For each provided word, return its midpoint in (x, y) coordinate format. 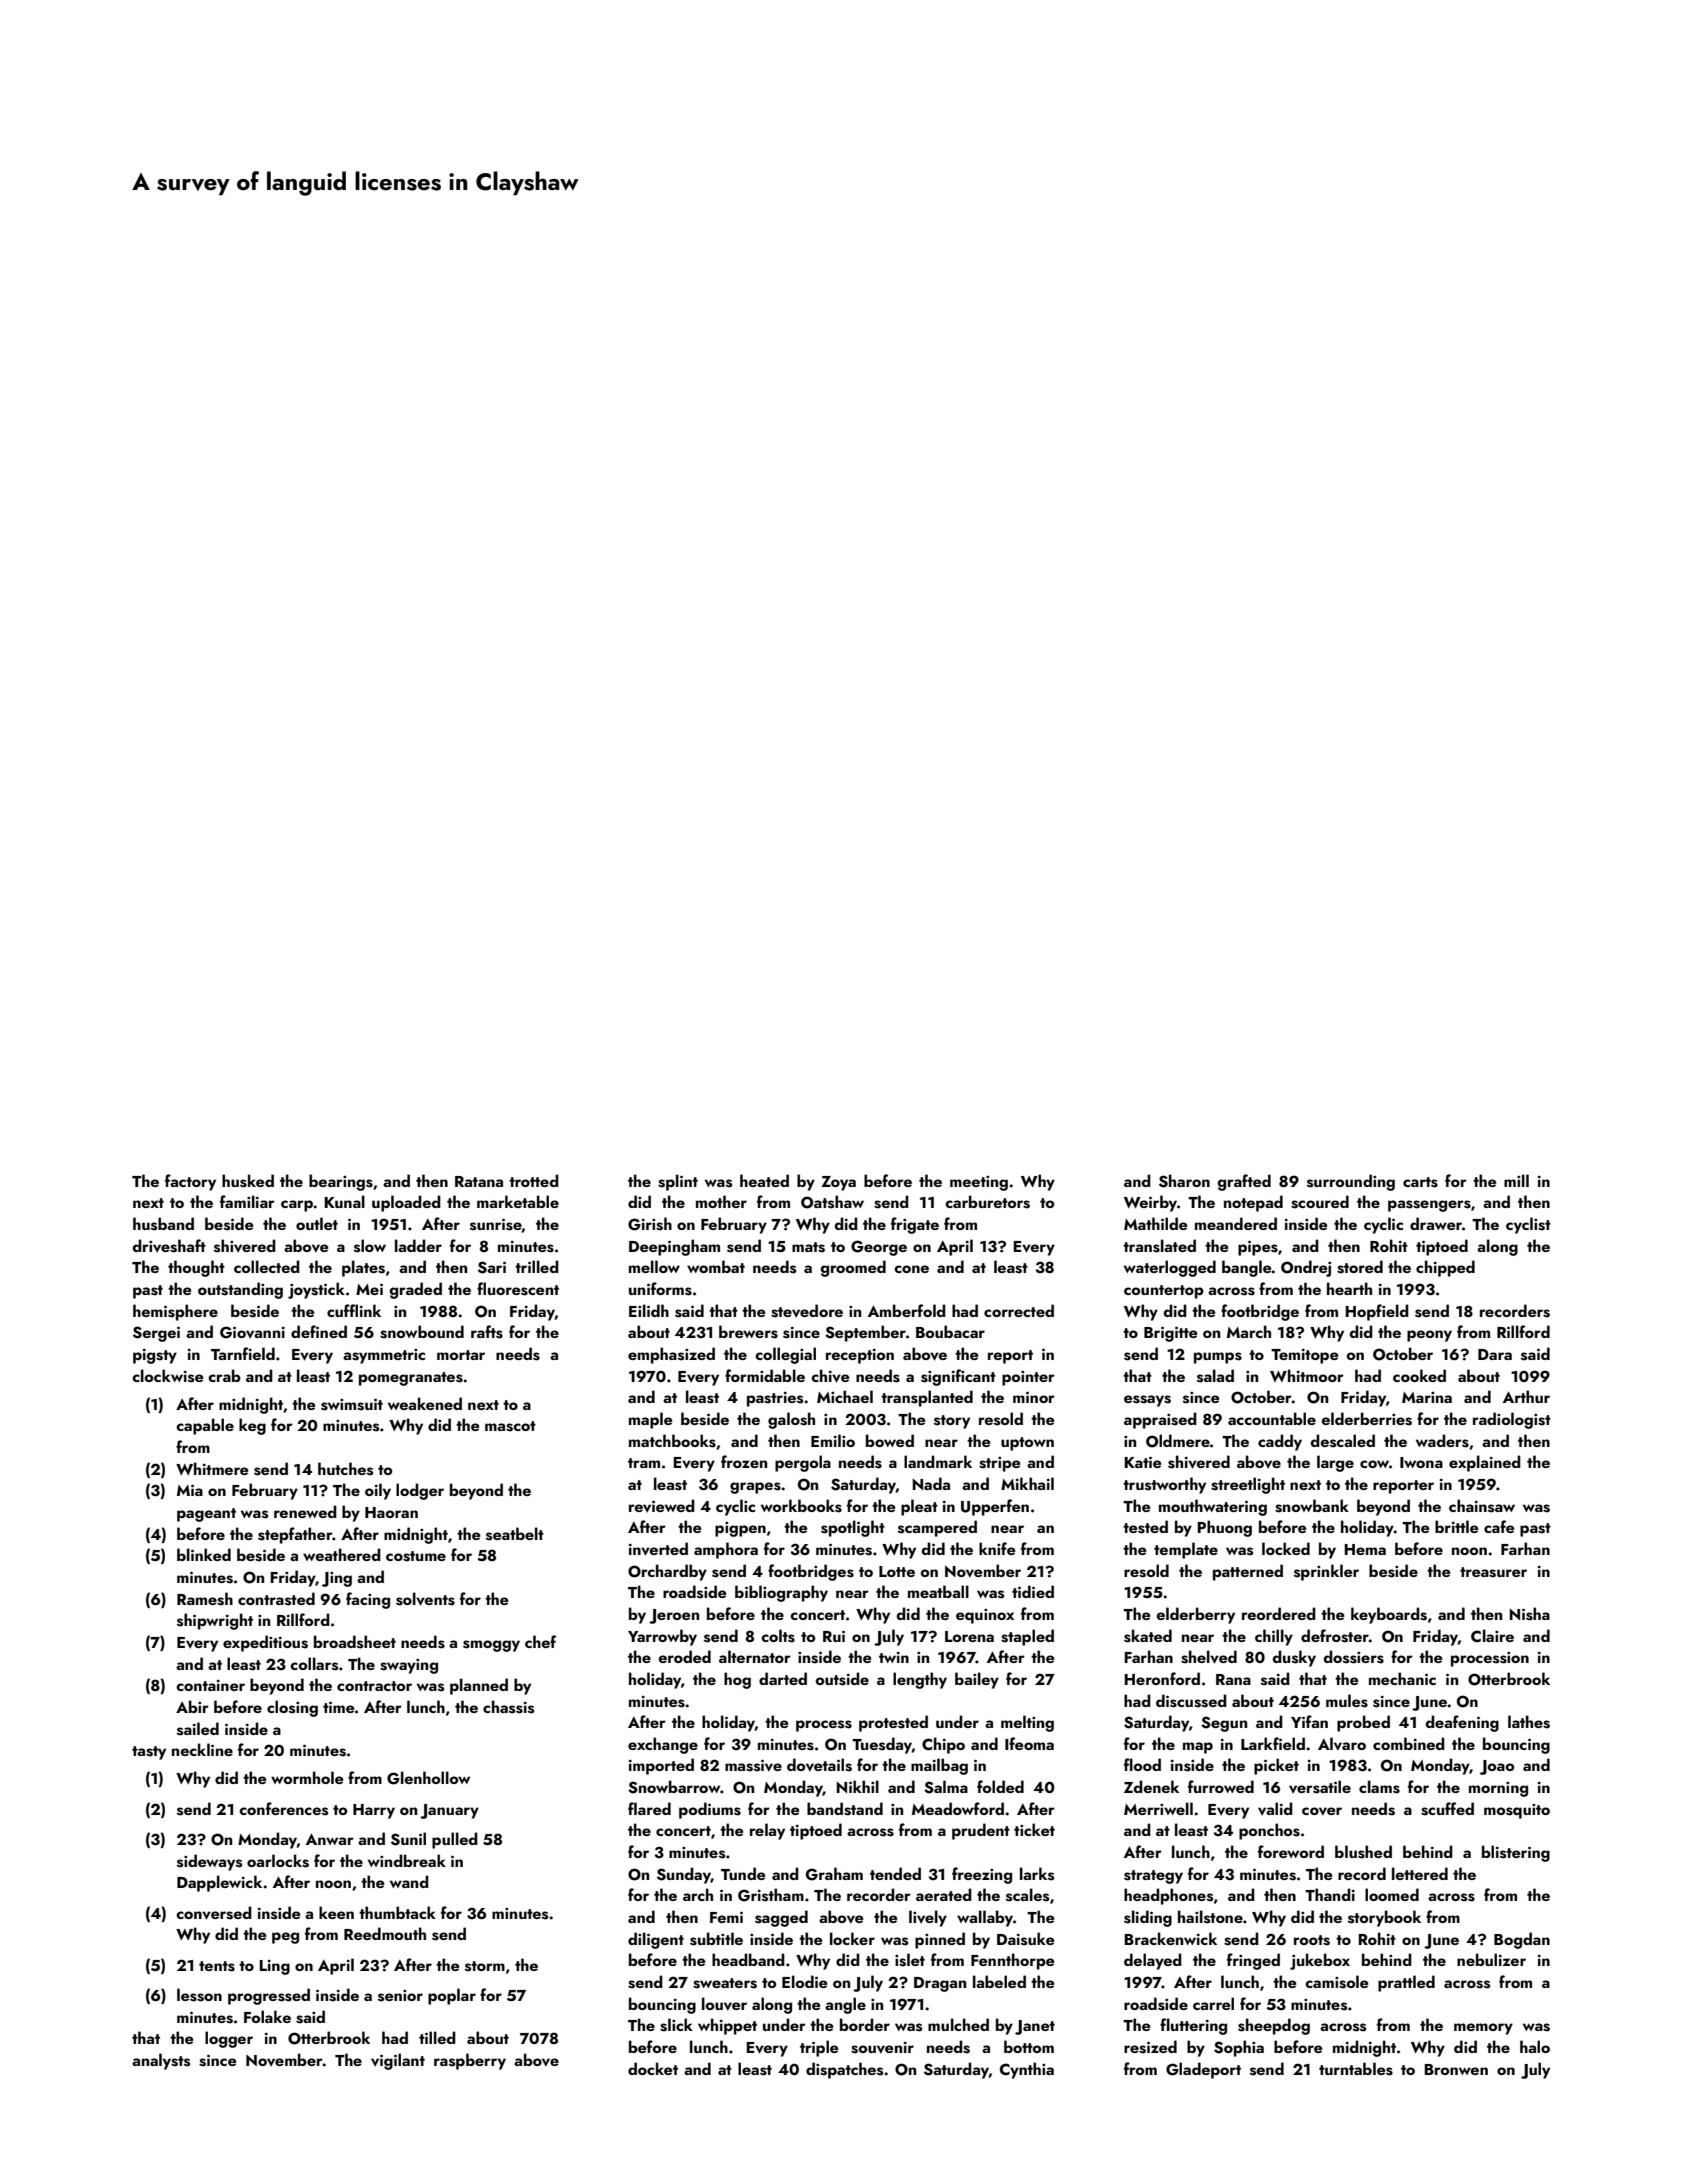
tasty (149, 1753)
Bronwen (1456, 2069)
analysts (161, 2061)
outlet (317, 1223)
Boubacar (950, 1331)
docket (653, 2068)
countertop (1164, 1292)
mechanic (1402, 1678)
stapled (1027, 1637)
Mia (190, 1490)
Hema (1365, 1549)
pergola (803, 1463)
